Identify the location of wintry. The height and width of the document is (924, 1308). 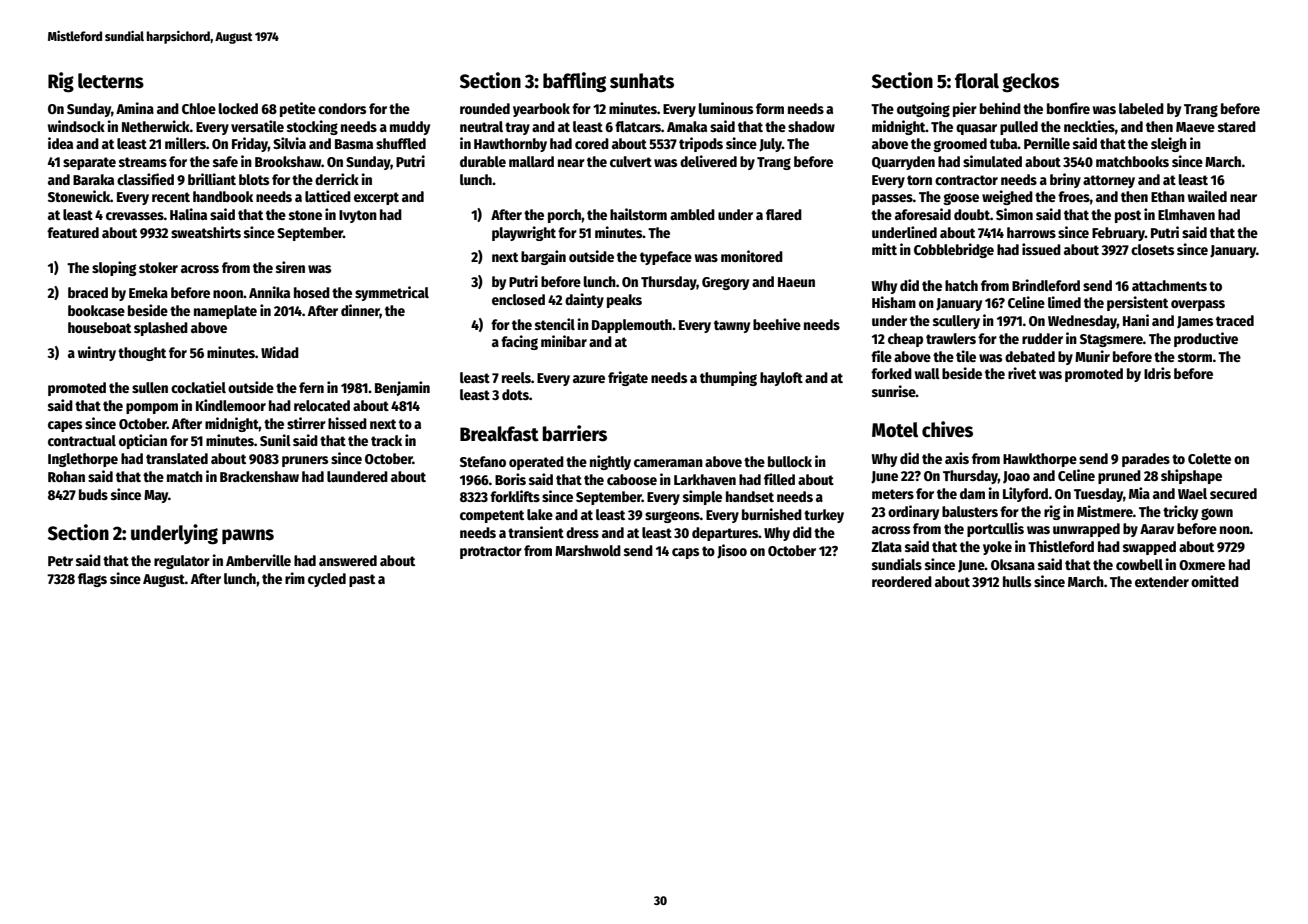
(97, 353).
